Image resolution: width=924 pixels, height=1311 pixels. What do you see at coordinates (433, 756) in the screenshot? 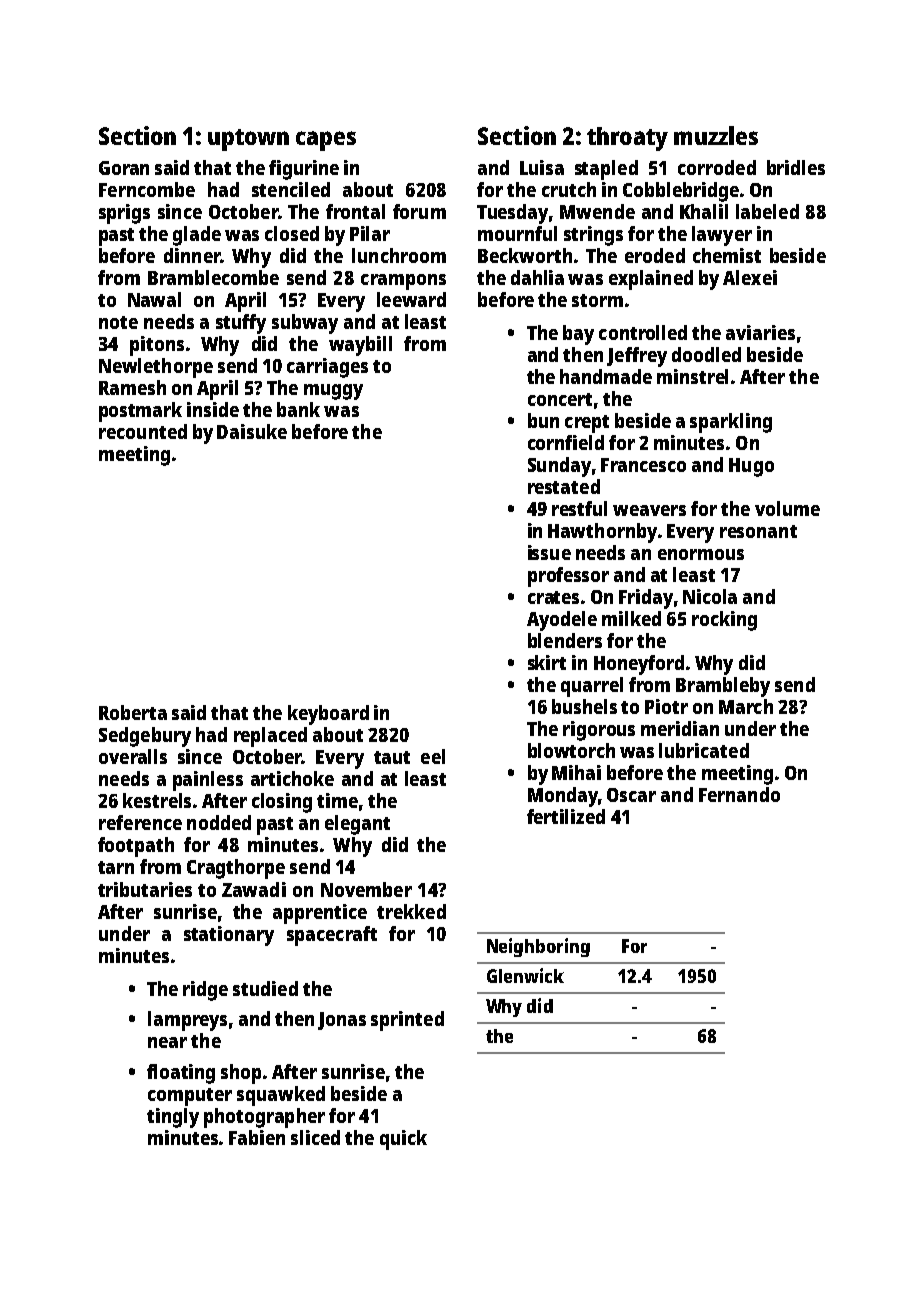
I see `eel` at bounding box center [433, 756].
